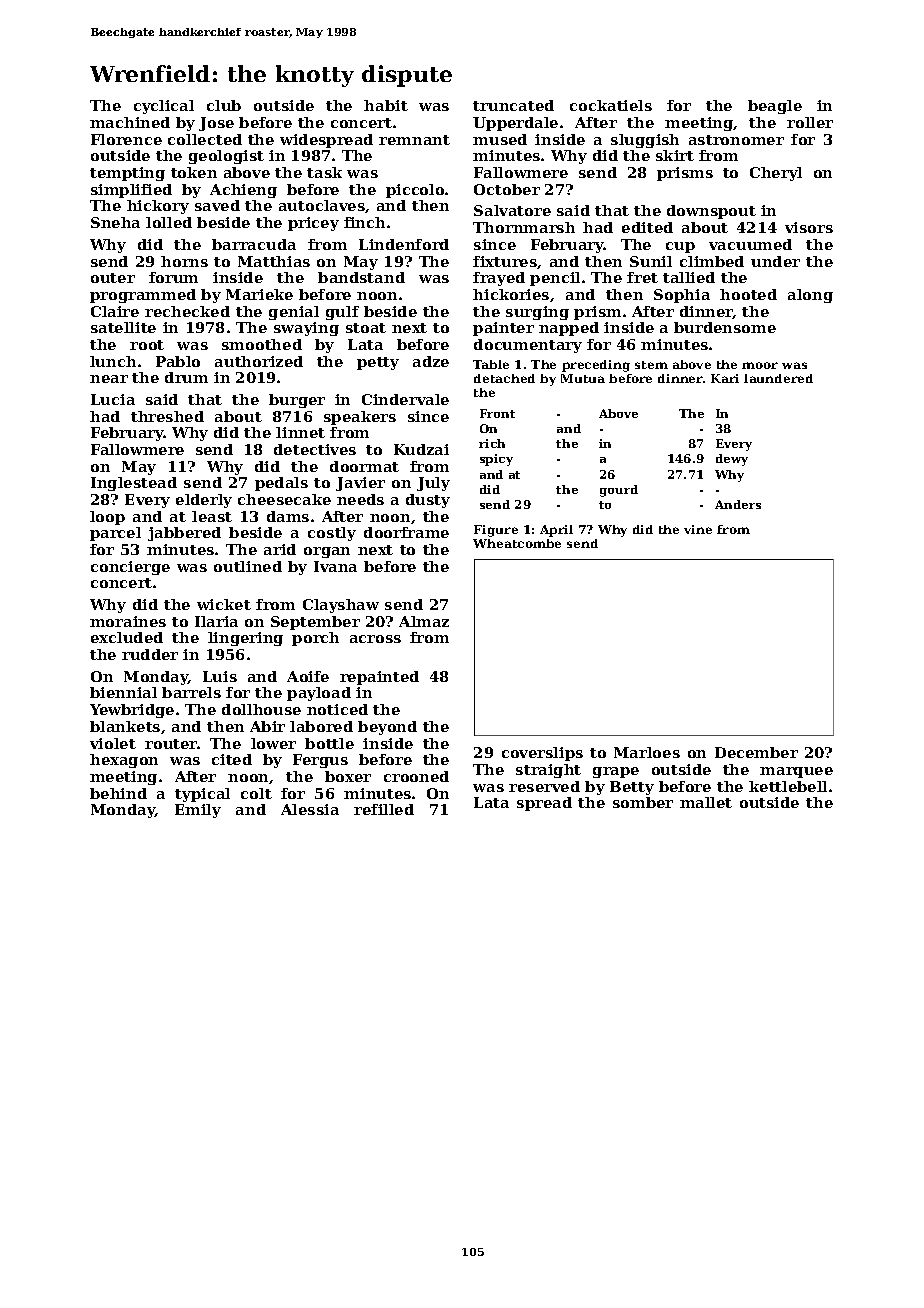 This screenshot has height=1308, width=924. What do you see at coordinates (810, 122) in the screenshot?
I see `roller` at bounding box center [810, 122].
